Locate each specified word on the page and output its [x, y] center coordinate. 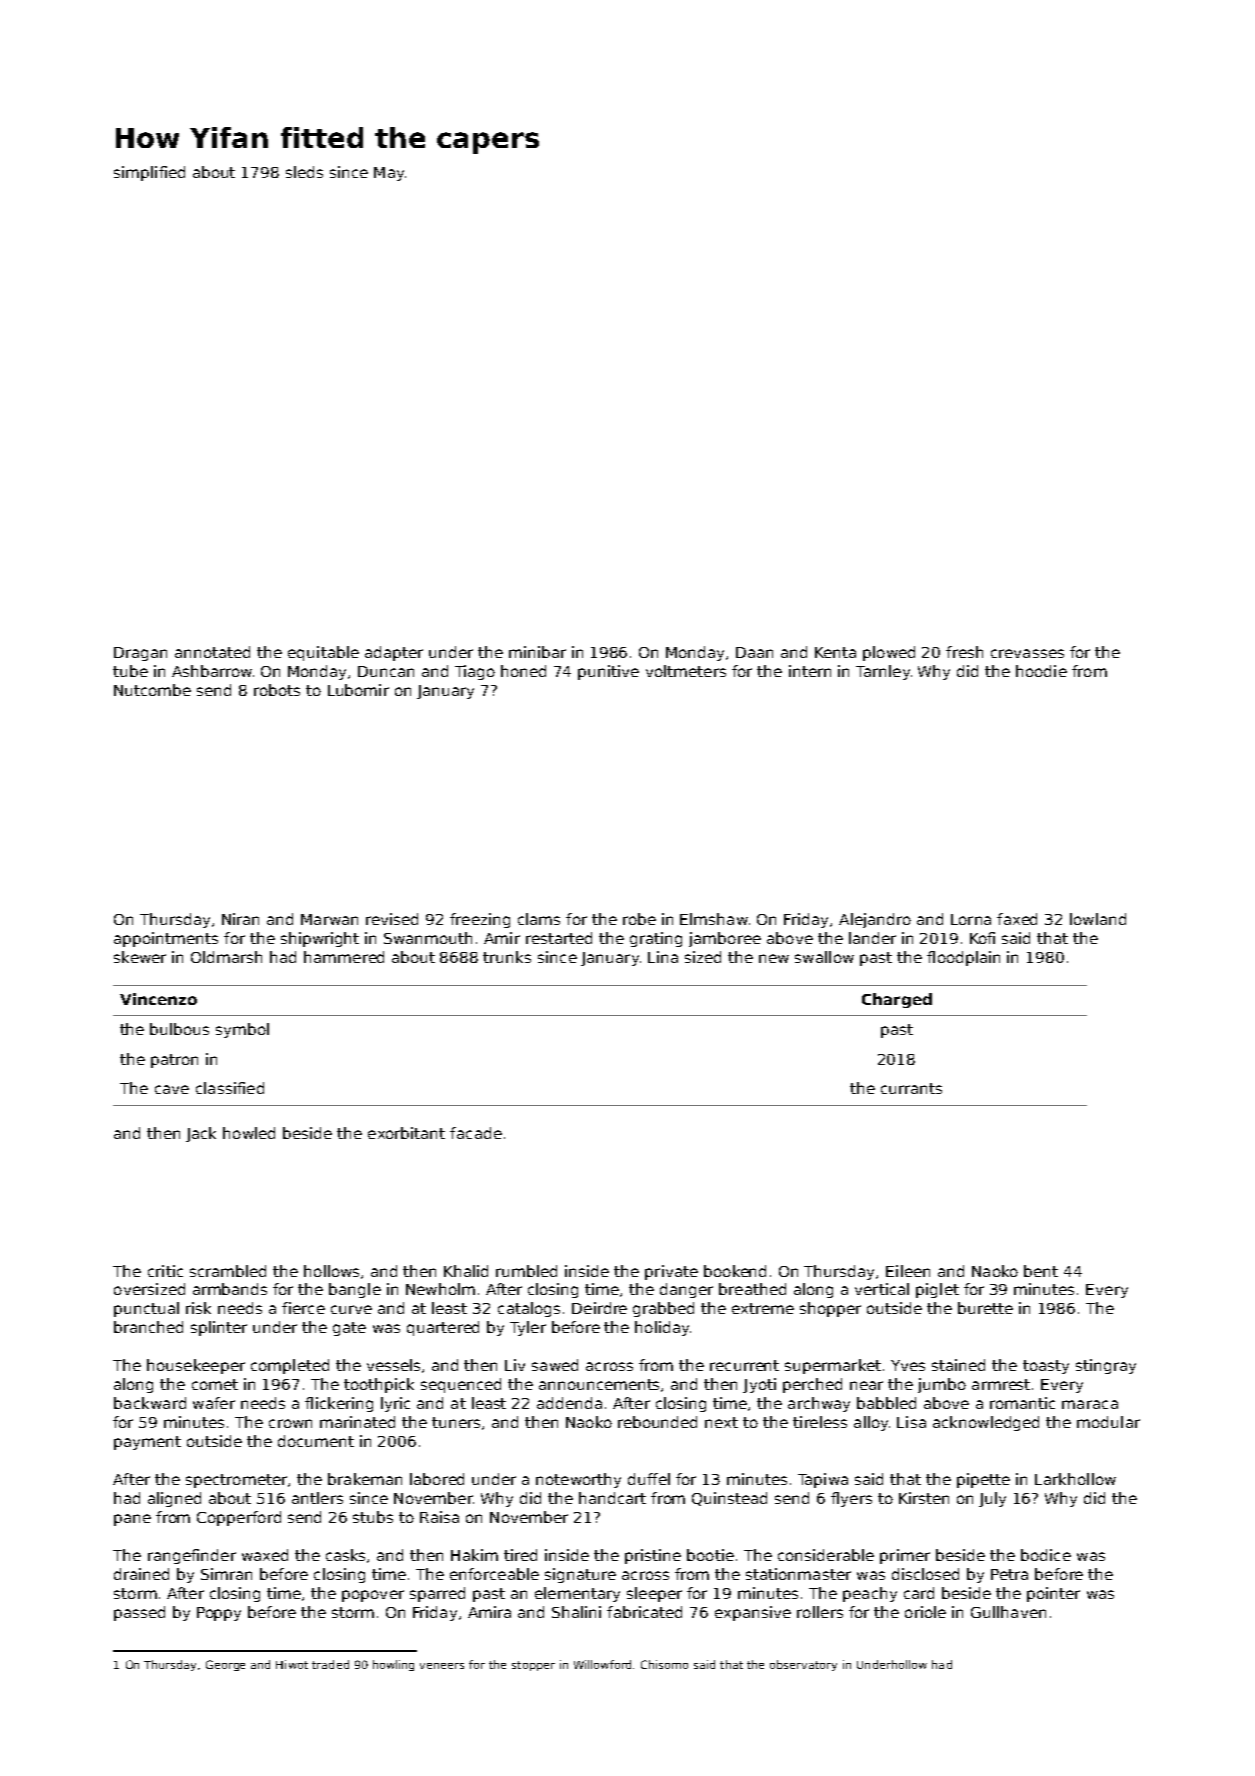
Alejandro [875, 920]
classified [230, 1088]
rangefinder [192, 1556]
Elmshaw [714, 919]
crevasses [1027, 653]
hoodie [1041, 671]
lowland [1098, 919]
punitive [608, 672]
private [671, 1272]
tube [130, 671]
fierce [303, 1308]
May [389, 174]
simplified [149, 173]
